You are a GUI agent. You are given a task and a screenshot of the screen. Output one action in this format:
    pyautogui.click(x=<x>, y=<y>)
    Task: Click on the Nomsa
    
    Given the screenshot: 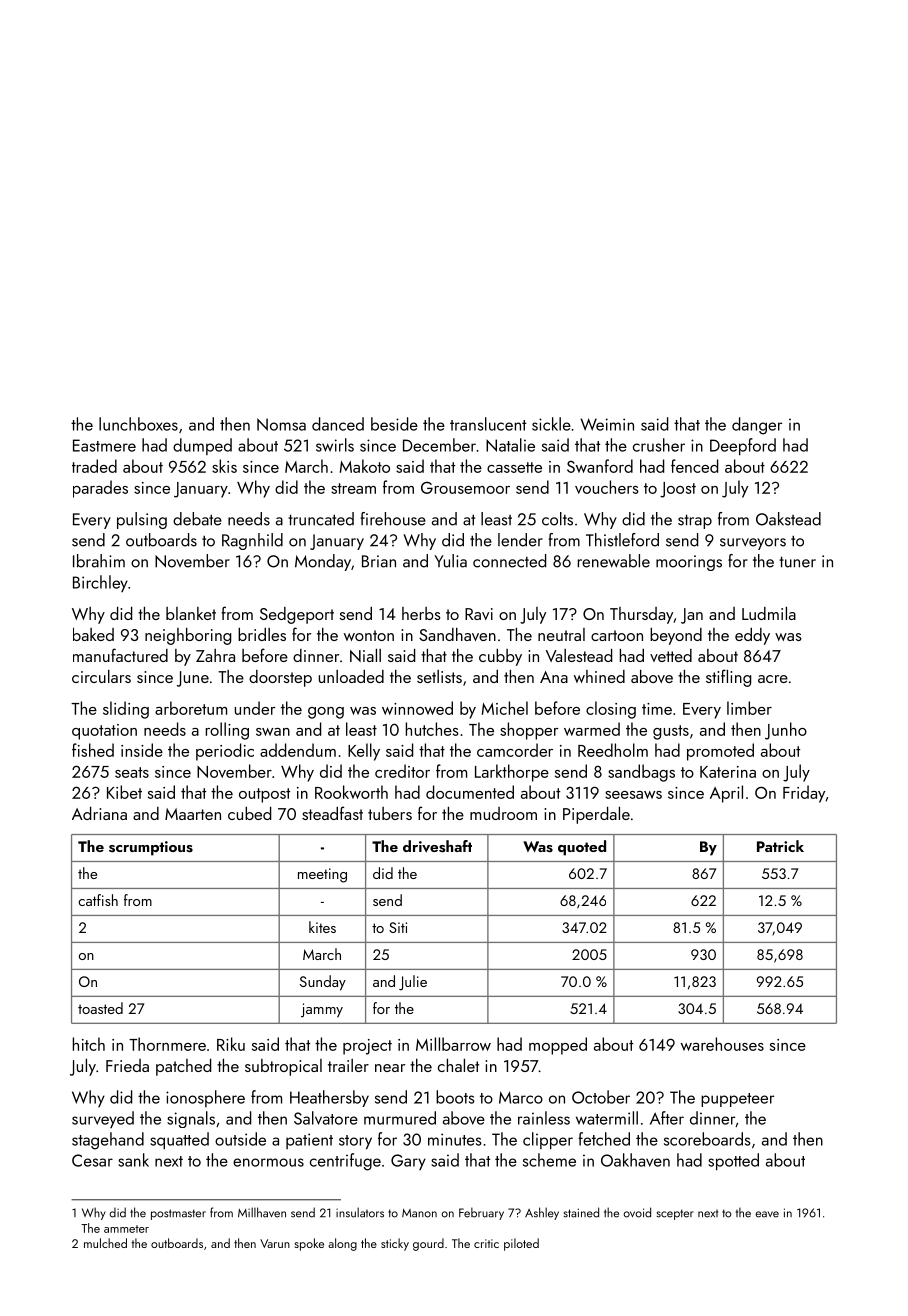 What is the action you would take?
    pyautogui.click(x=281, y=424)
